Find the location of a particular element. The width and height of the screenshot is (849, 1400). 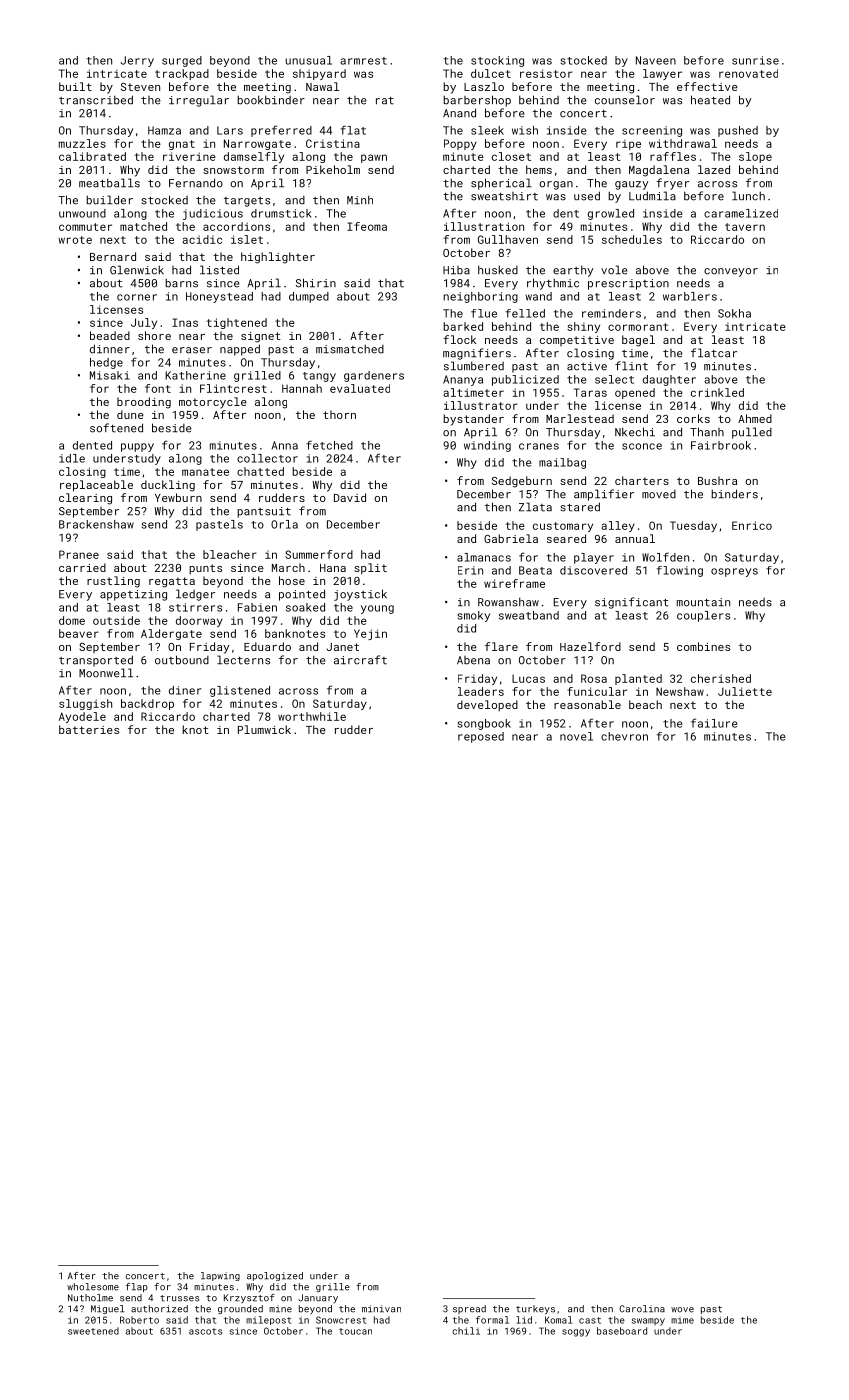

chevron is located at coordinates (624, 736).
